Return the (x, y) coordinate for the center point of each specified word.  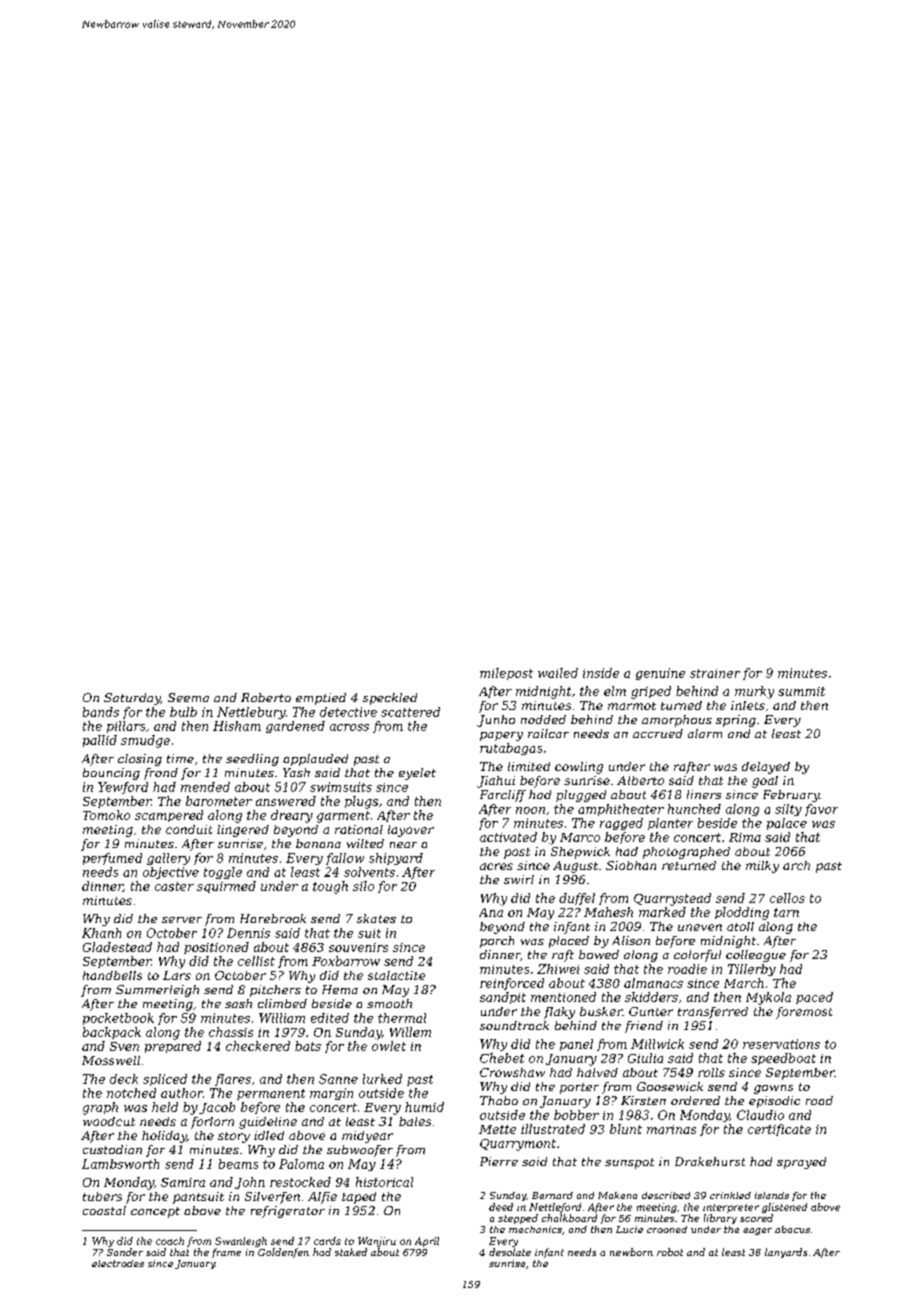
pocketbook (118, 1019)
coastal (104, 1210)
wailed (558, 673)
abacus (792, 1229)
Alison (631, 940)
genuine (660, 674)
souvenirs (358, 947)
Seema (188, 697)
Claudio (760, 1115)
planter (670, 824)
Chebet (502, 1058)
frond (161, 774)
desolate (510, 1252)
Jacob (217, 1108)
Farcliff (503, 796)
